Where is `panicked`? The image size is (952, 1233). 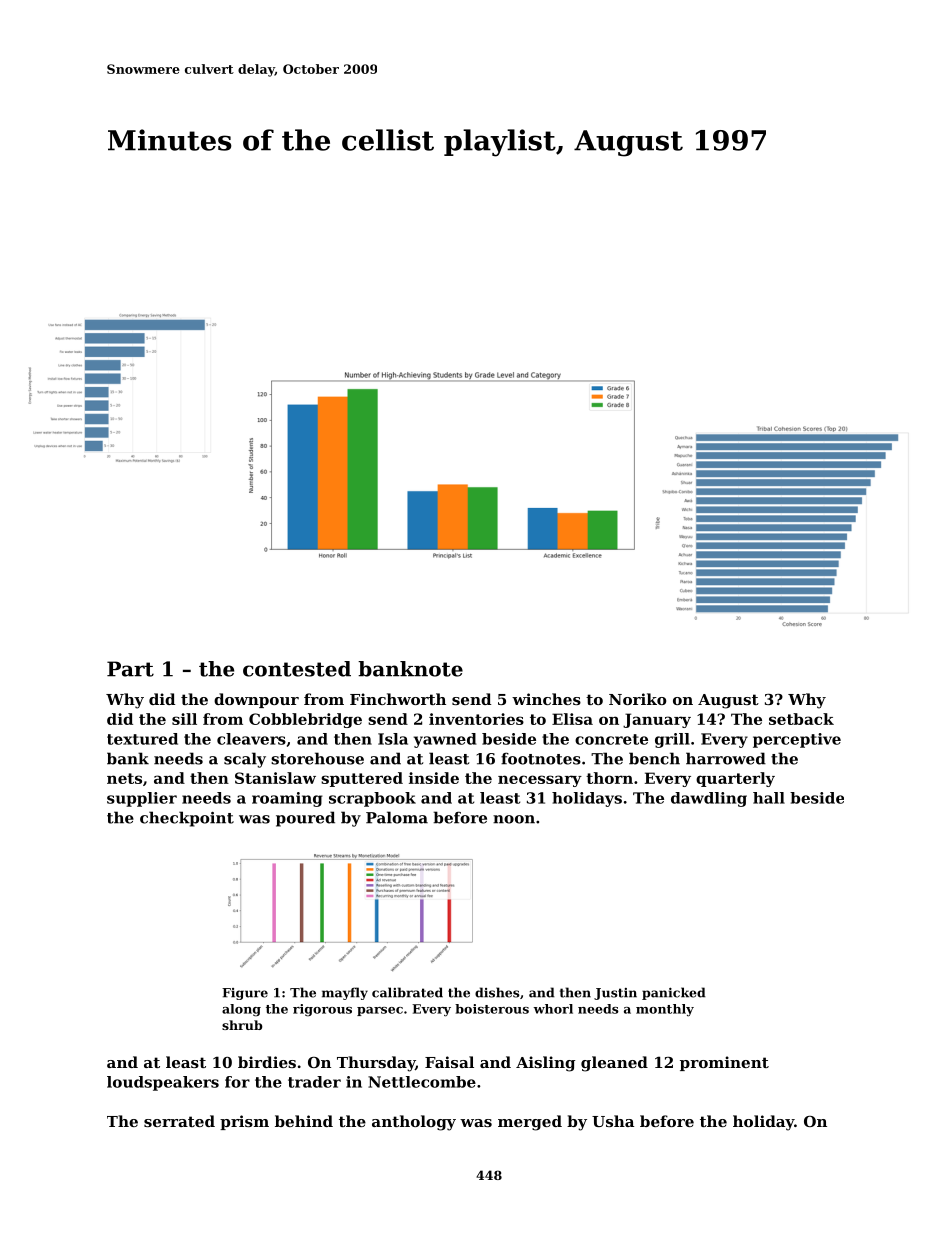 panicked is located at coordinates (674, 993).
